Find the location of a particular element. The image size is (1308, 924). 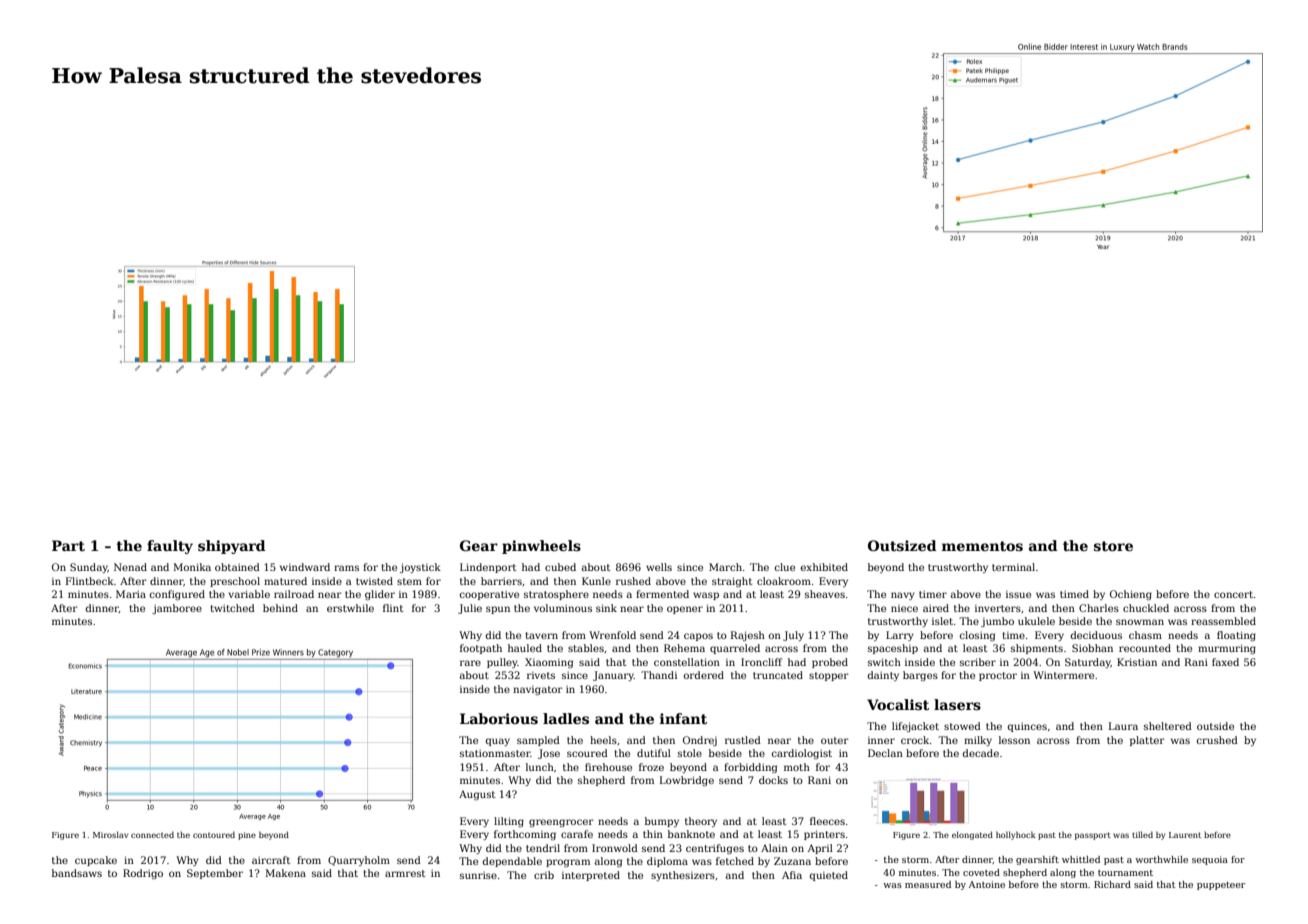

mementos is located at coordinates (982, 546).
